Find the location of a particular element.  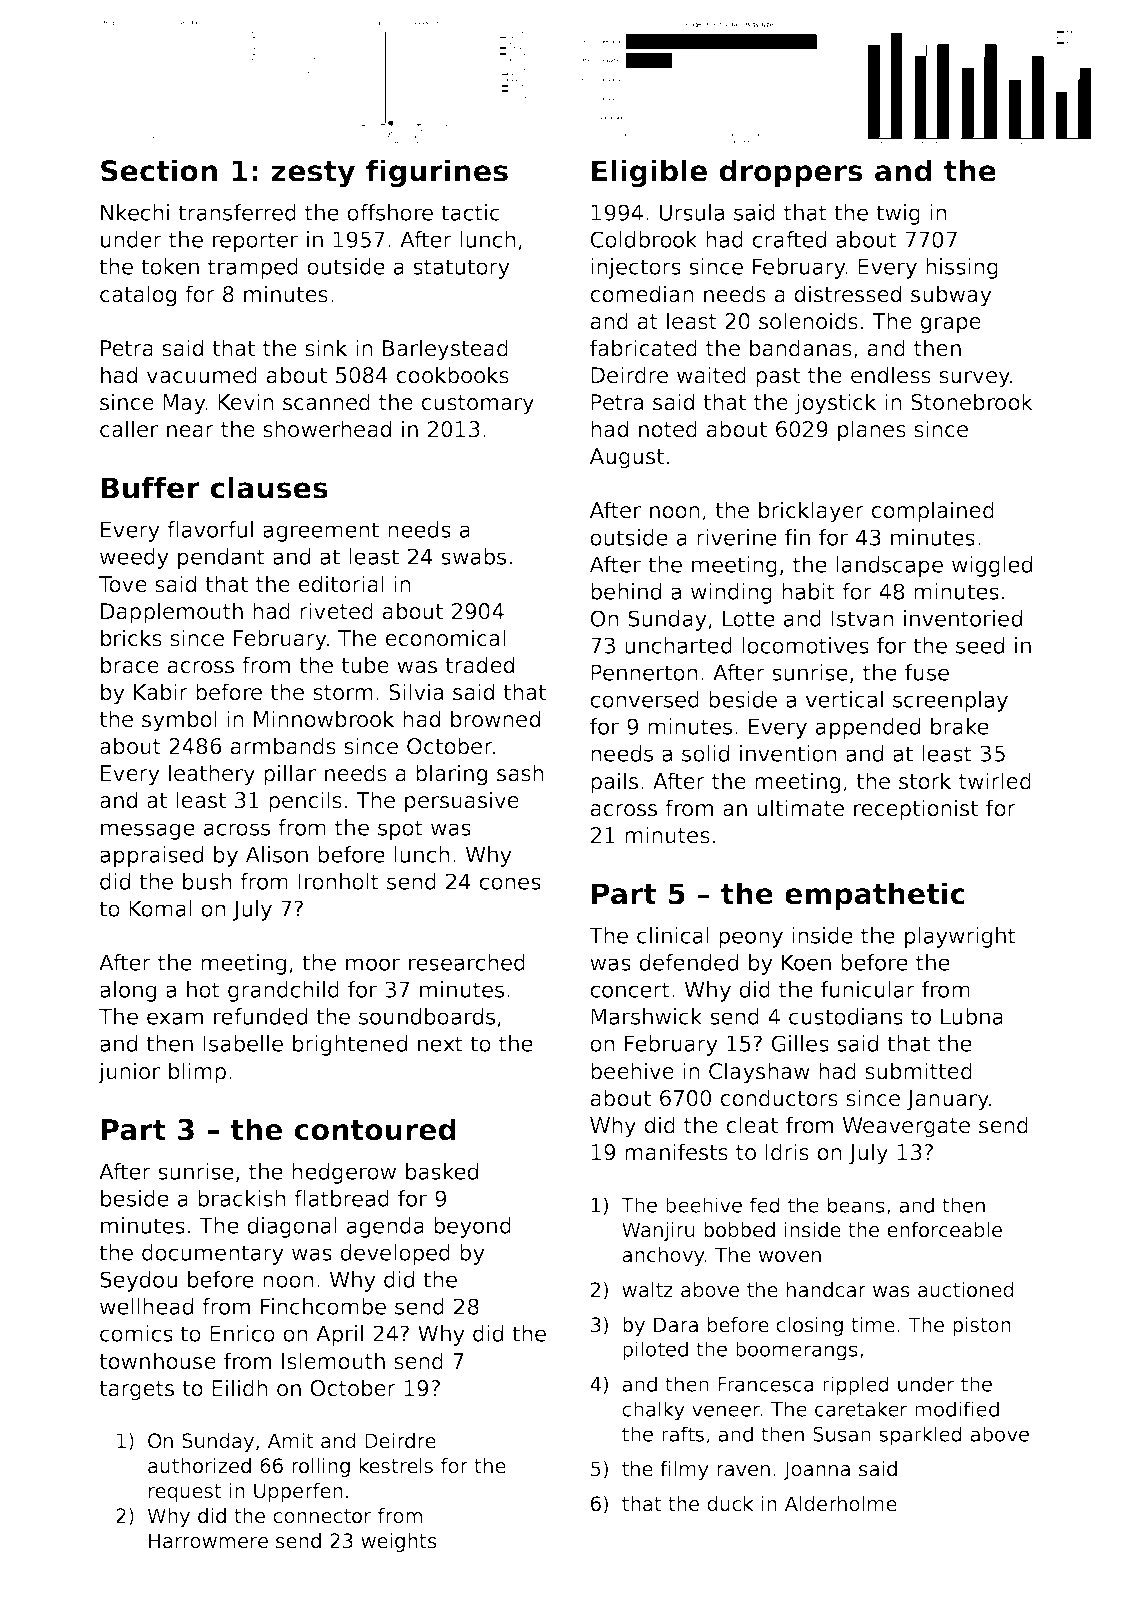

clinical is located at coordinates (673, 935).
